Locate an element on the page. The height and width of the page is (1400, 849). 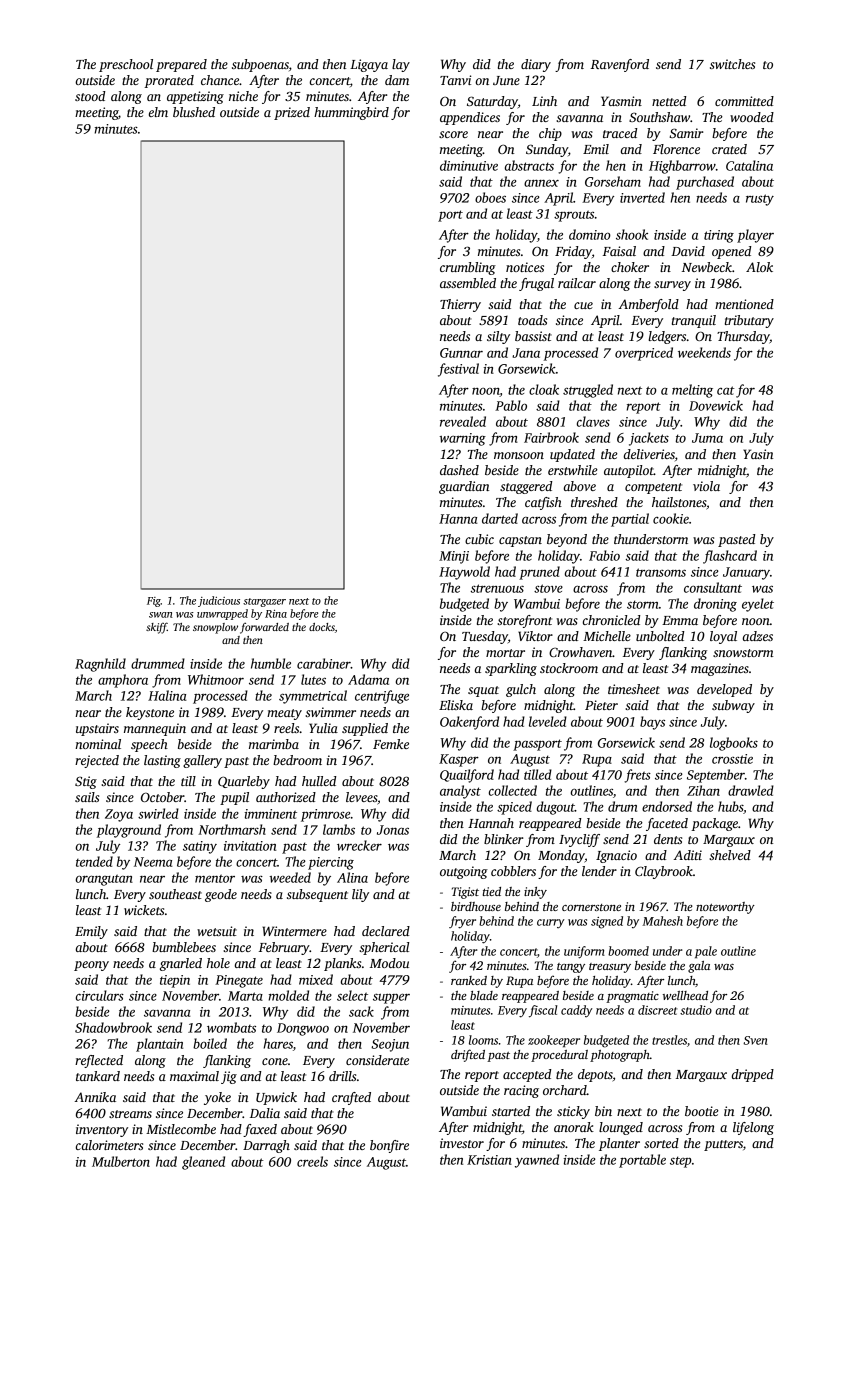
hummingbird is located at coordinates (351, 113).
